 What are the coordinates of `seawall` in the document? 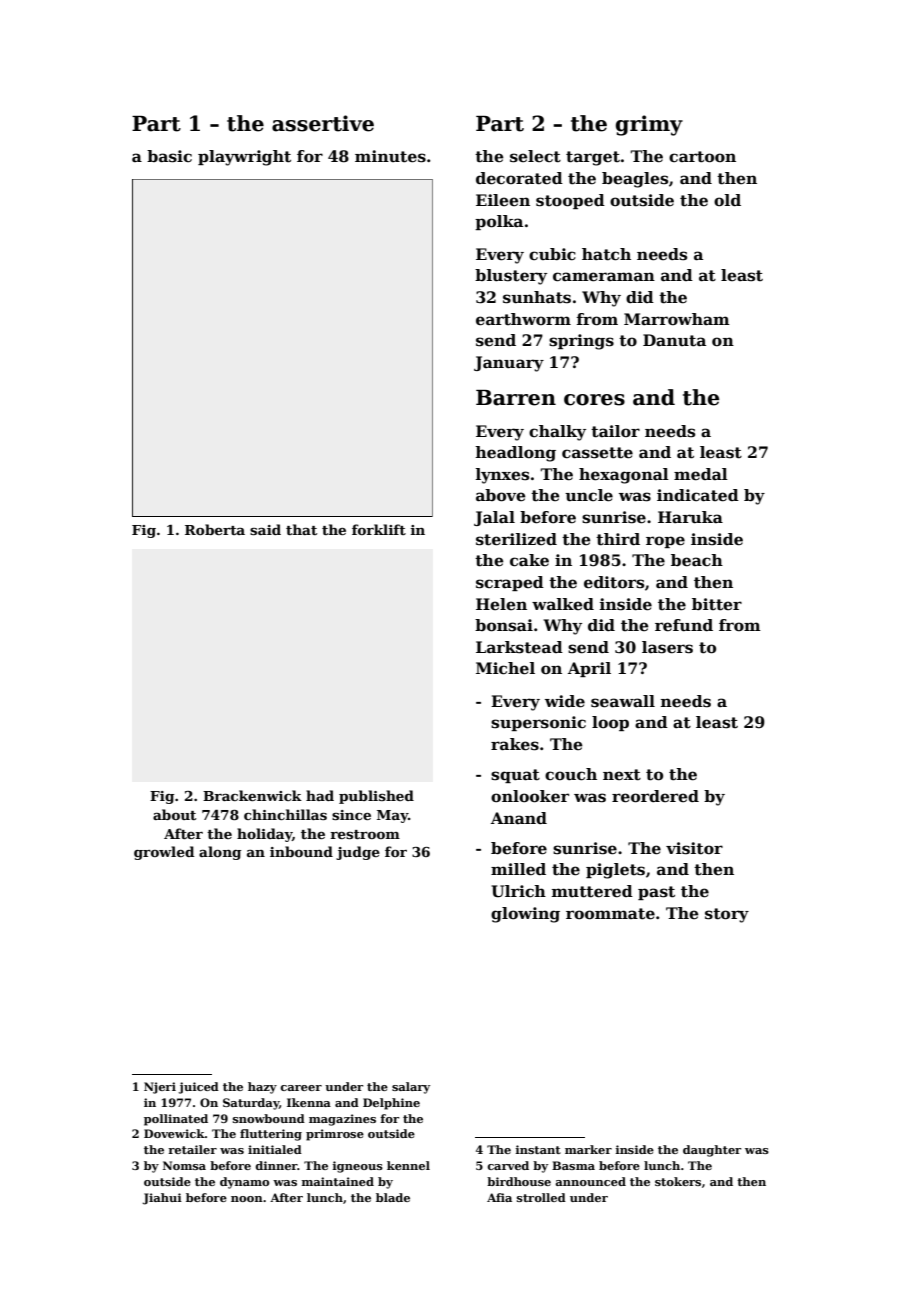 It's located at (623, 701).
